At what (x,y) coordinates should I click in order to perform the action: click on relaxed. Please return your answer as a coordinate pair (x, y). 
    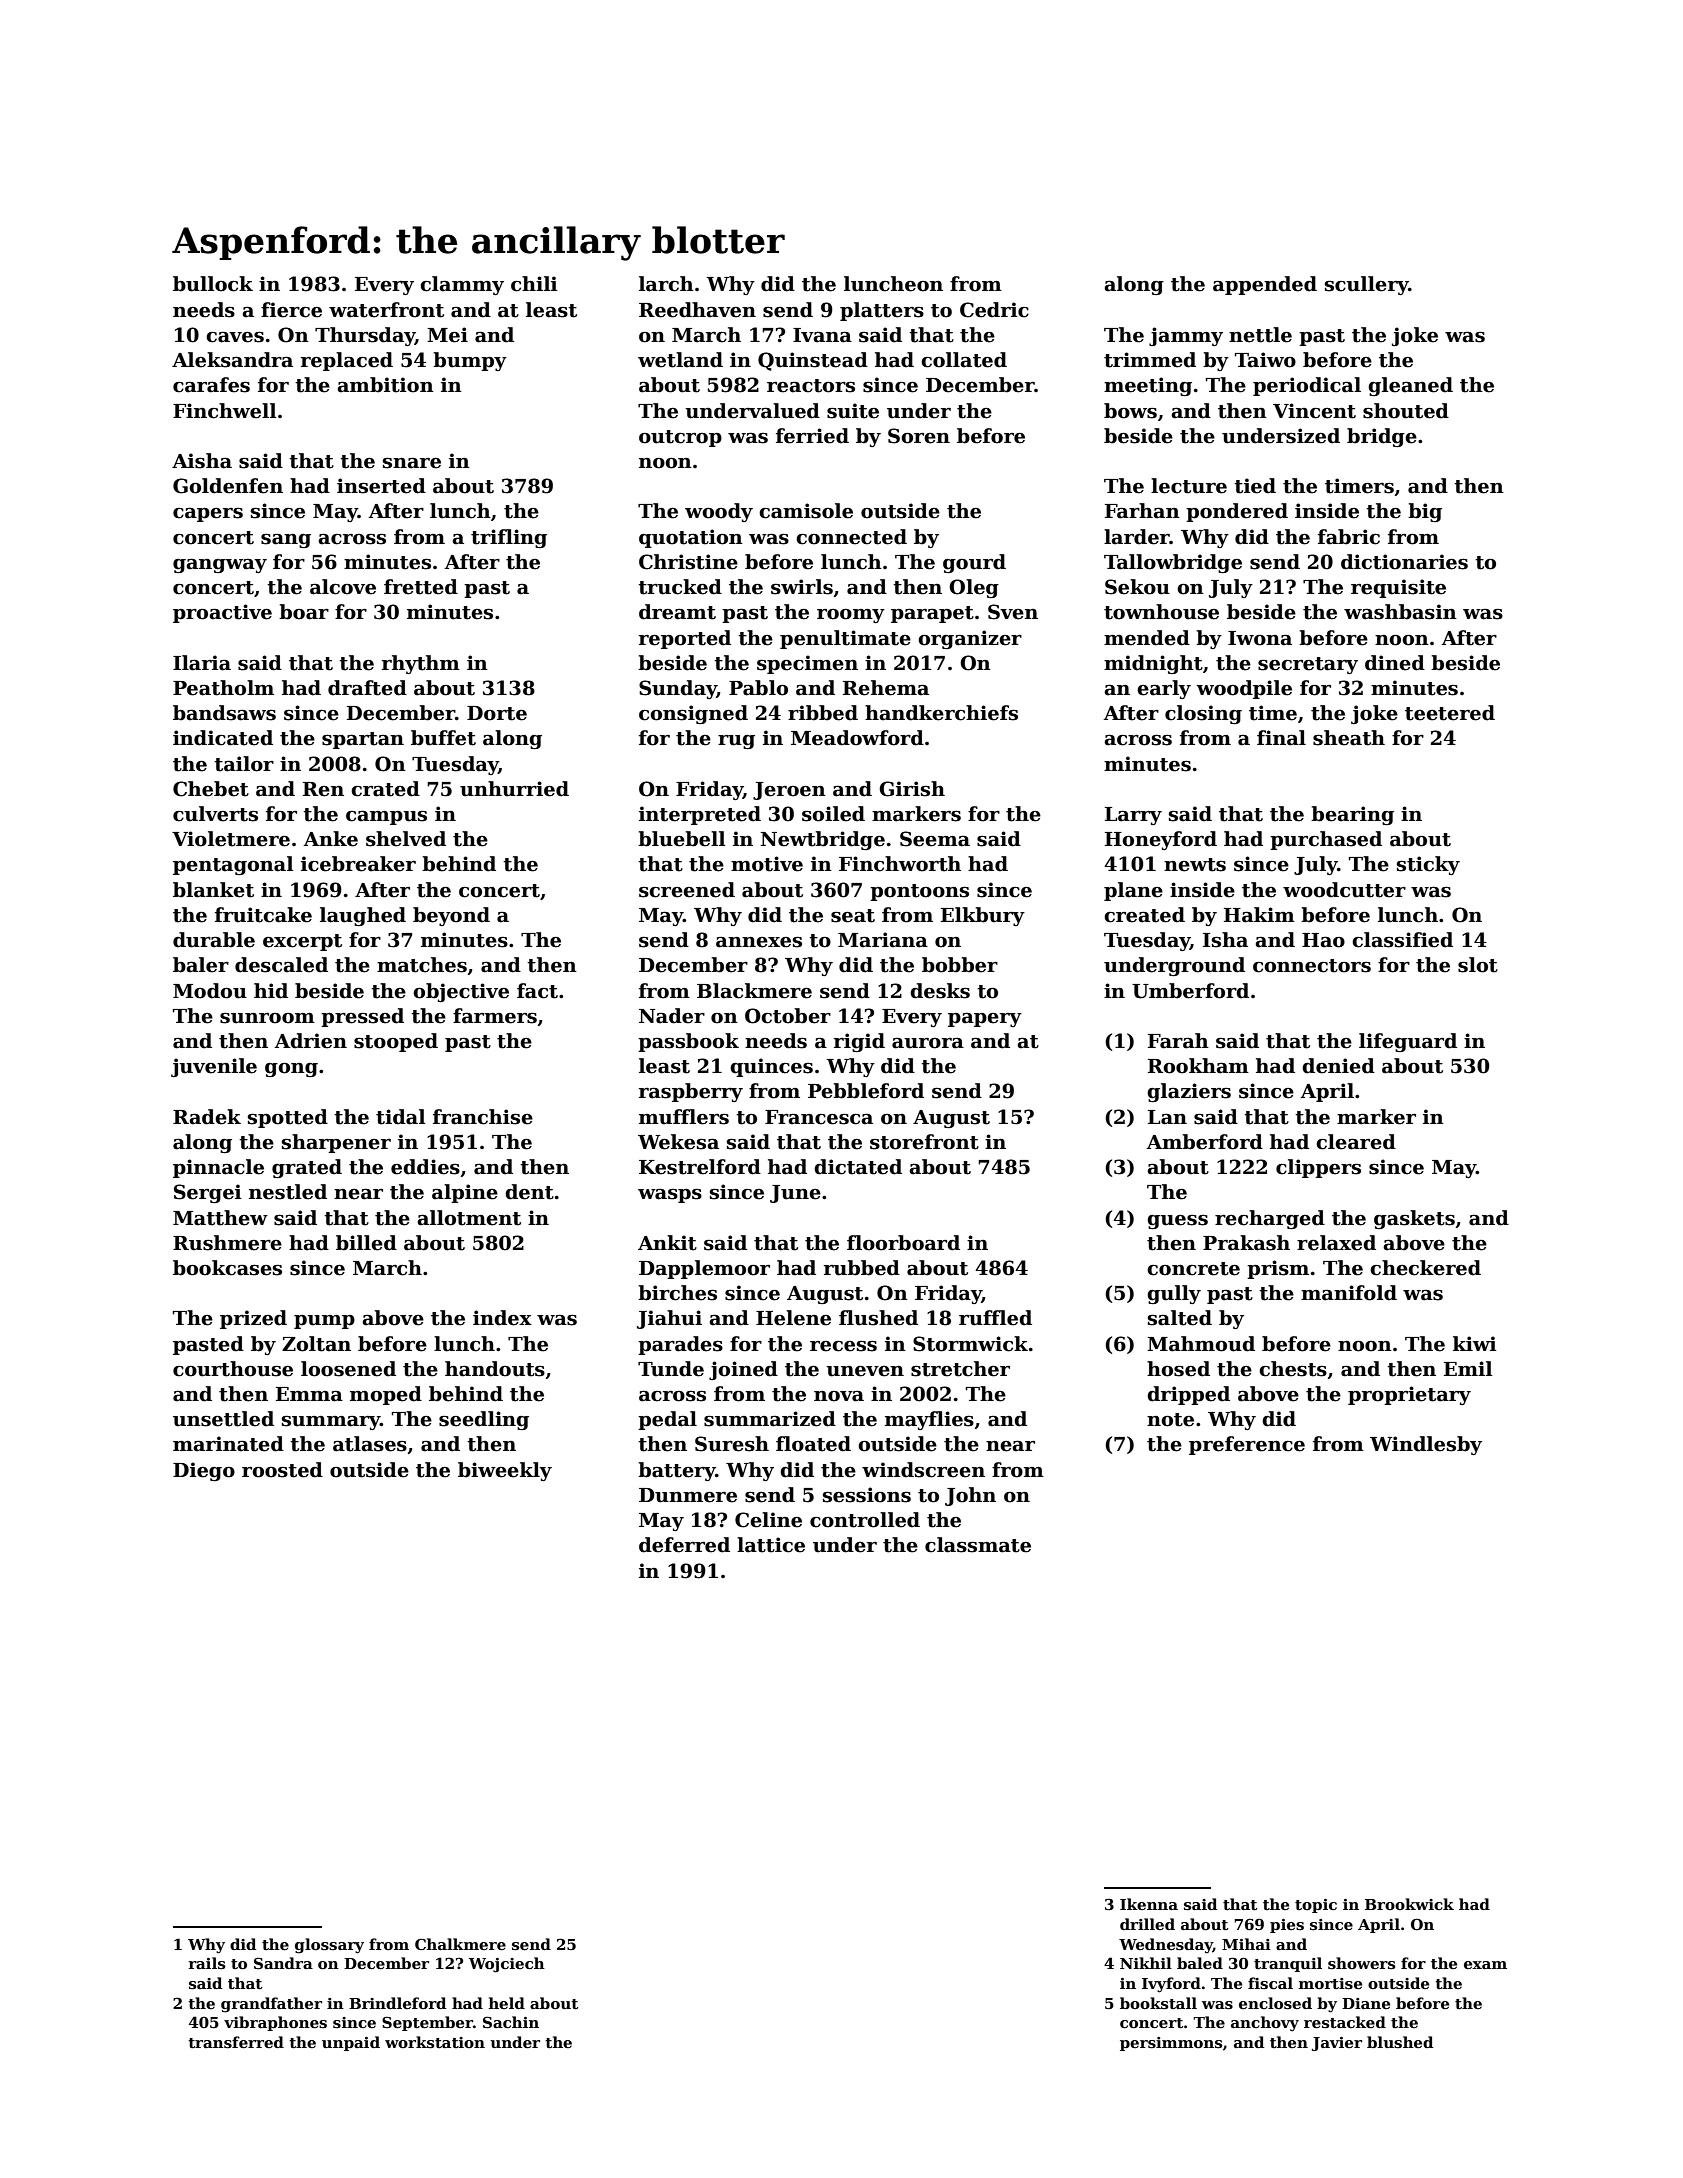
    Looking at the image, I should click on (1336, 1243).
